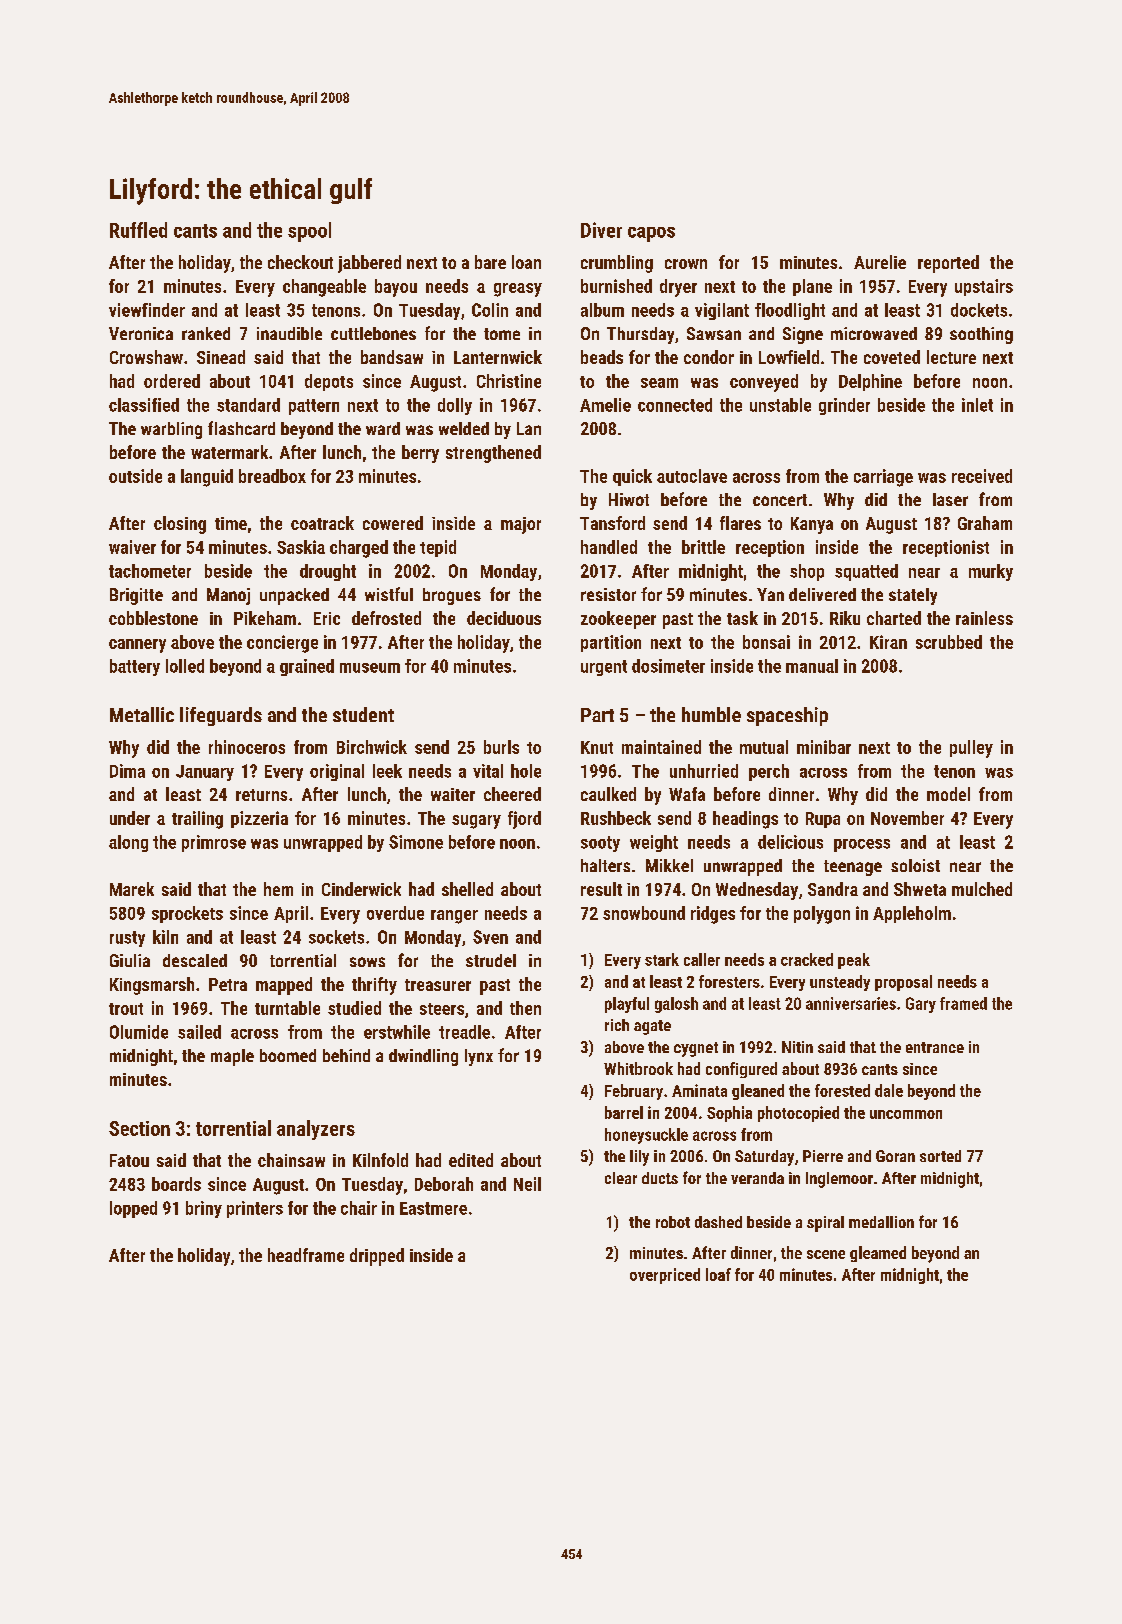 The width and height of the screenshot is (1122, 1624). I want to click on Neil, so click(527, 1184).
